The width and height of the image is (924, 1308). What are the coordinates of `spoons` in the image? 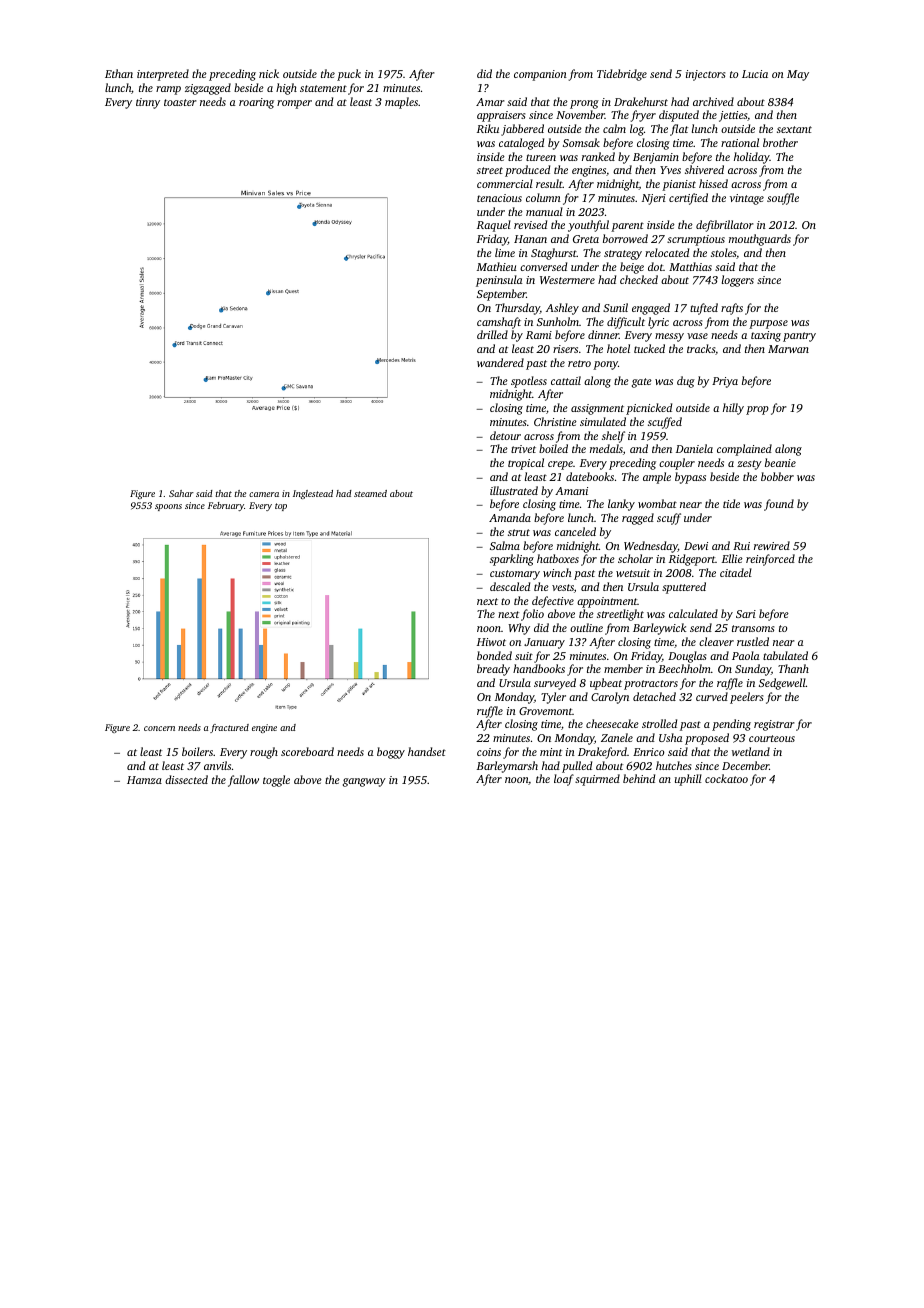 It's located at (168, 507).
